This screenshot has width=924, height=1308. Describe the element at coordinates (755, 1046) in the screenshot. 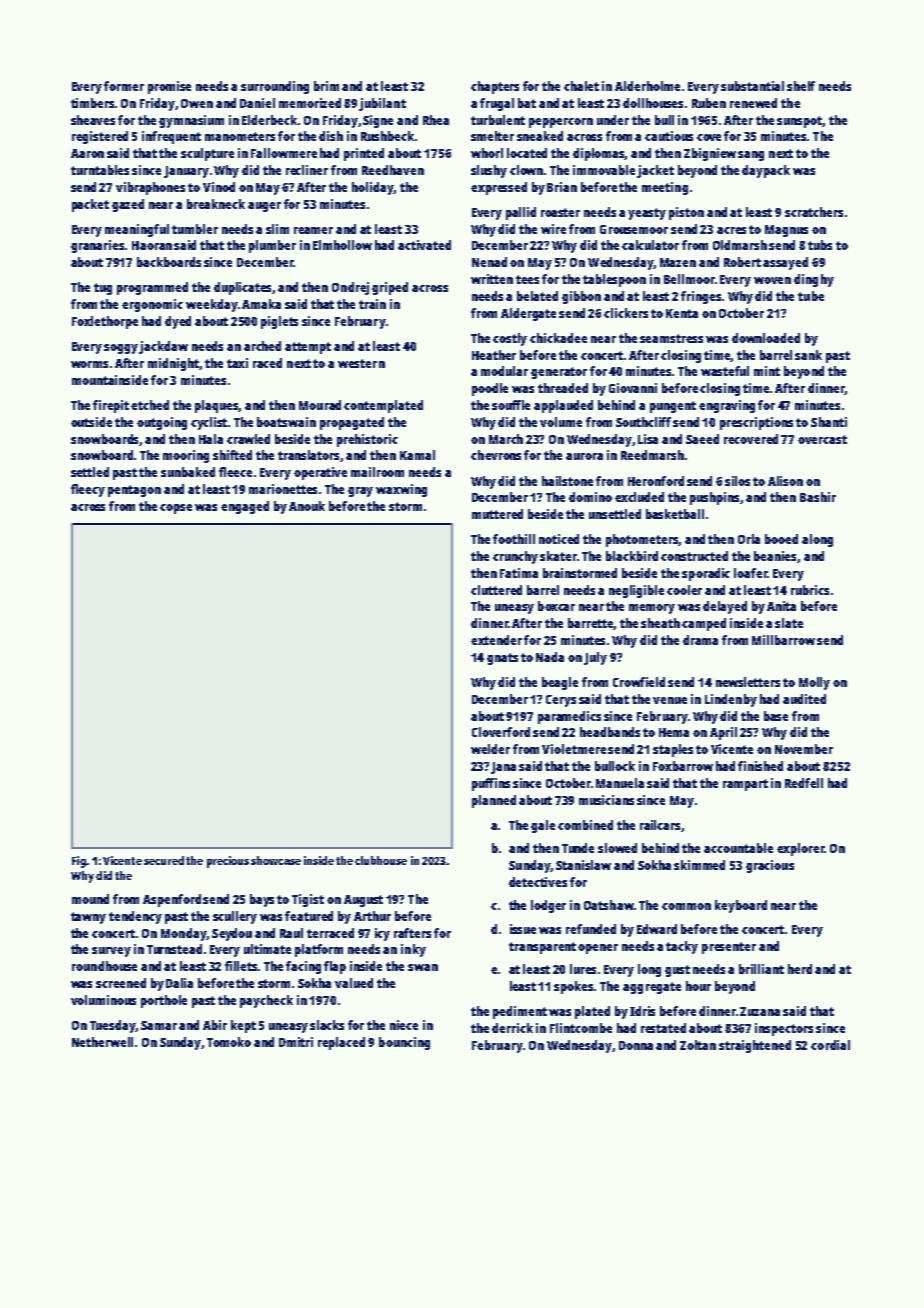

I see `straightened` at that location.
